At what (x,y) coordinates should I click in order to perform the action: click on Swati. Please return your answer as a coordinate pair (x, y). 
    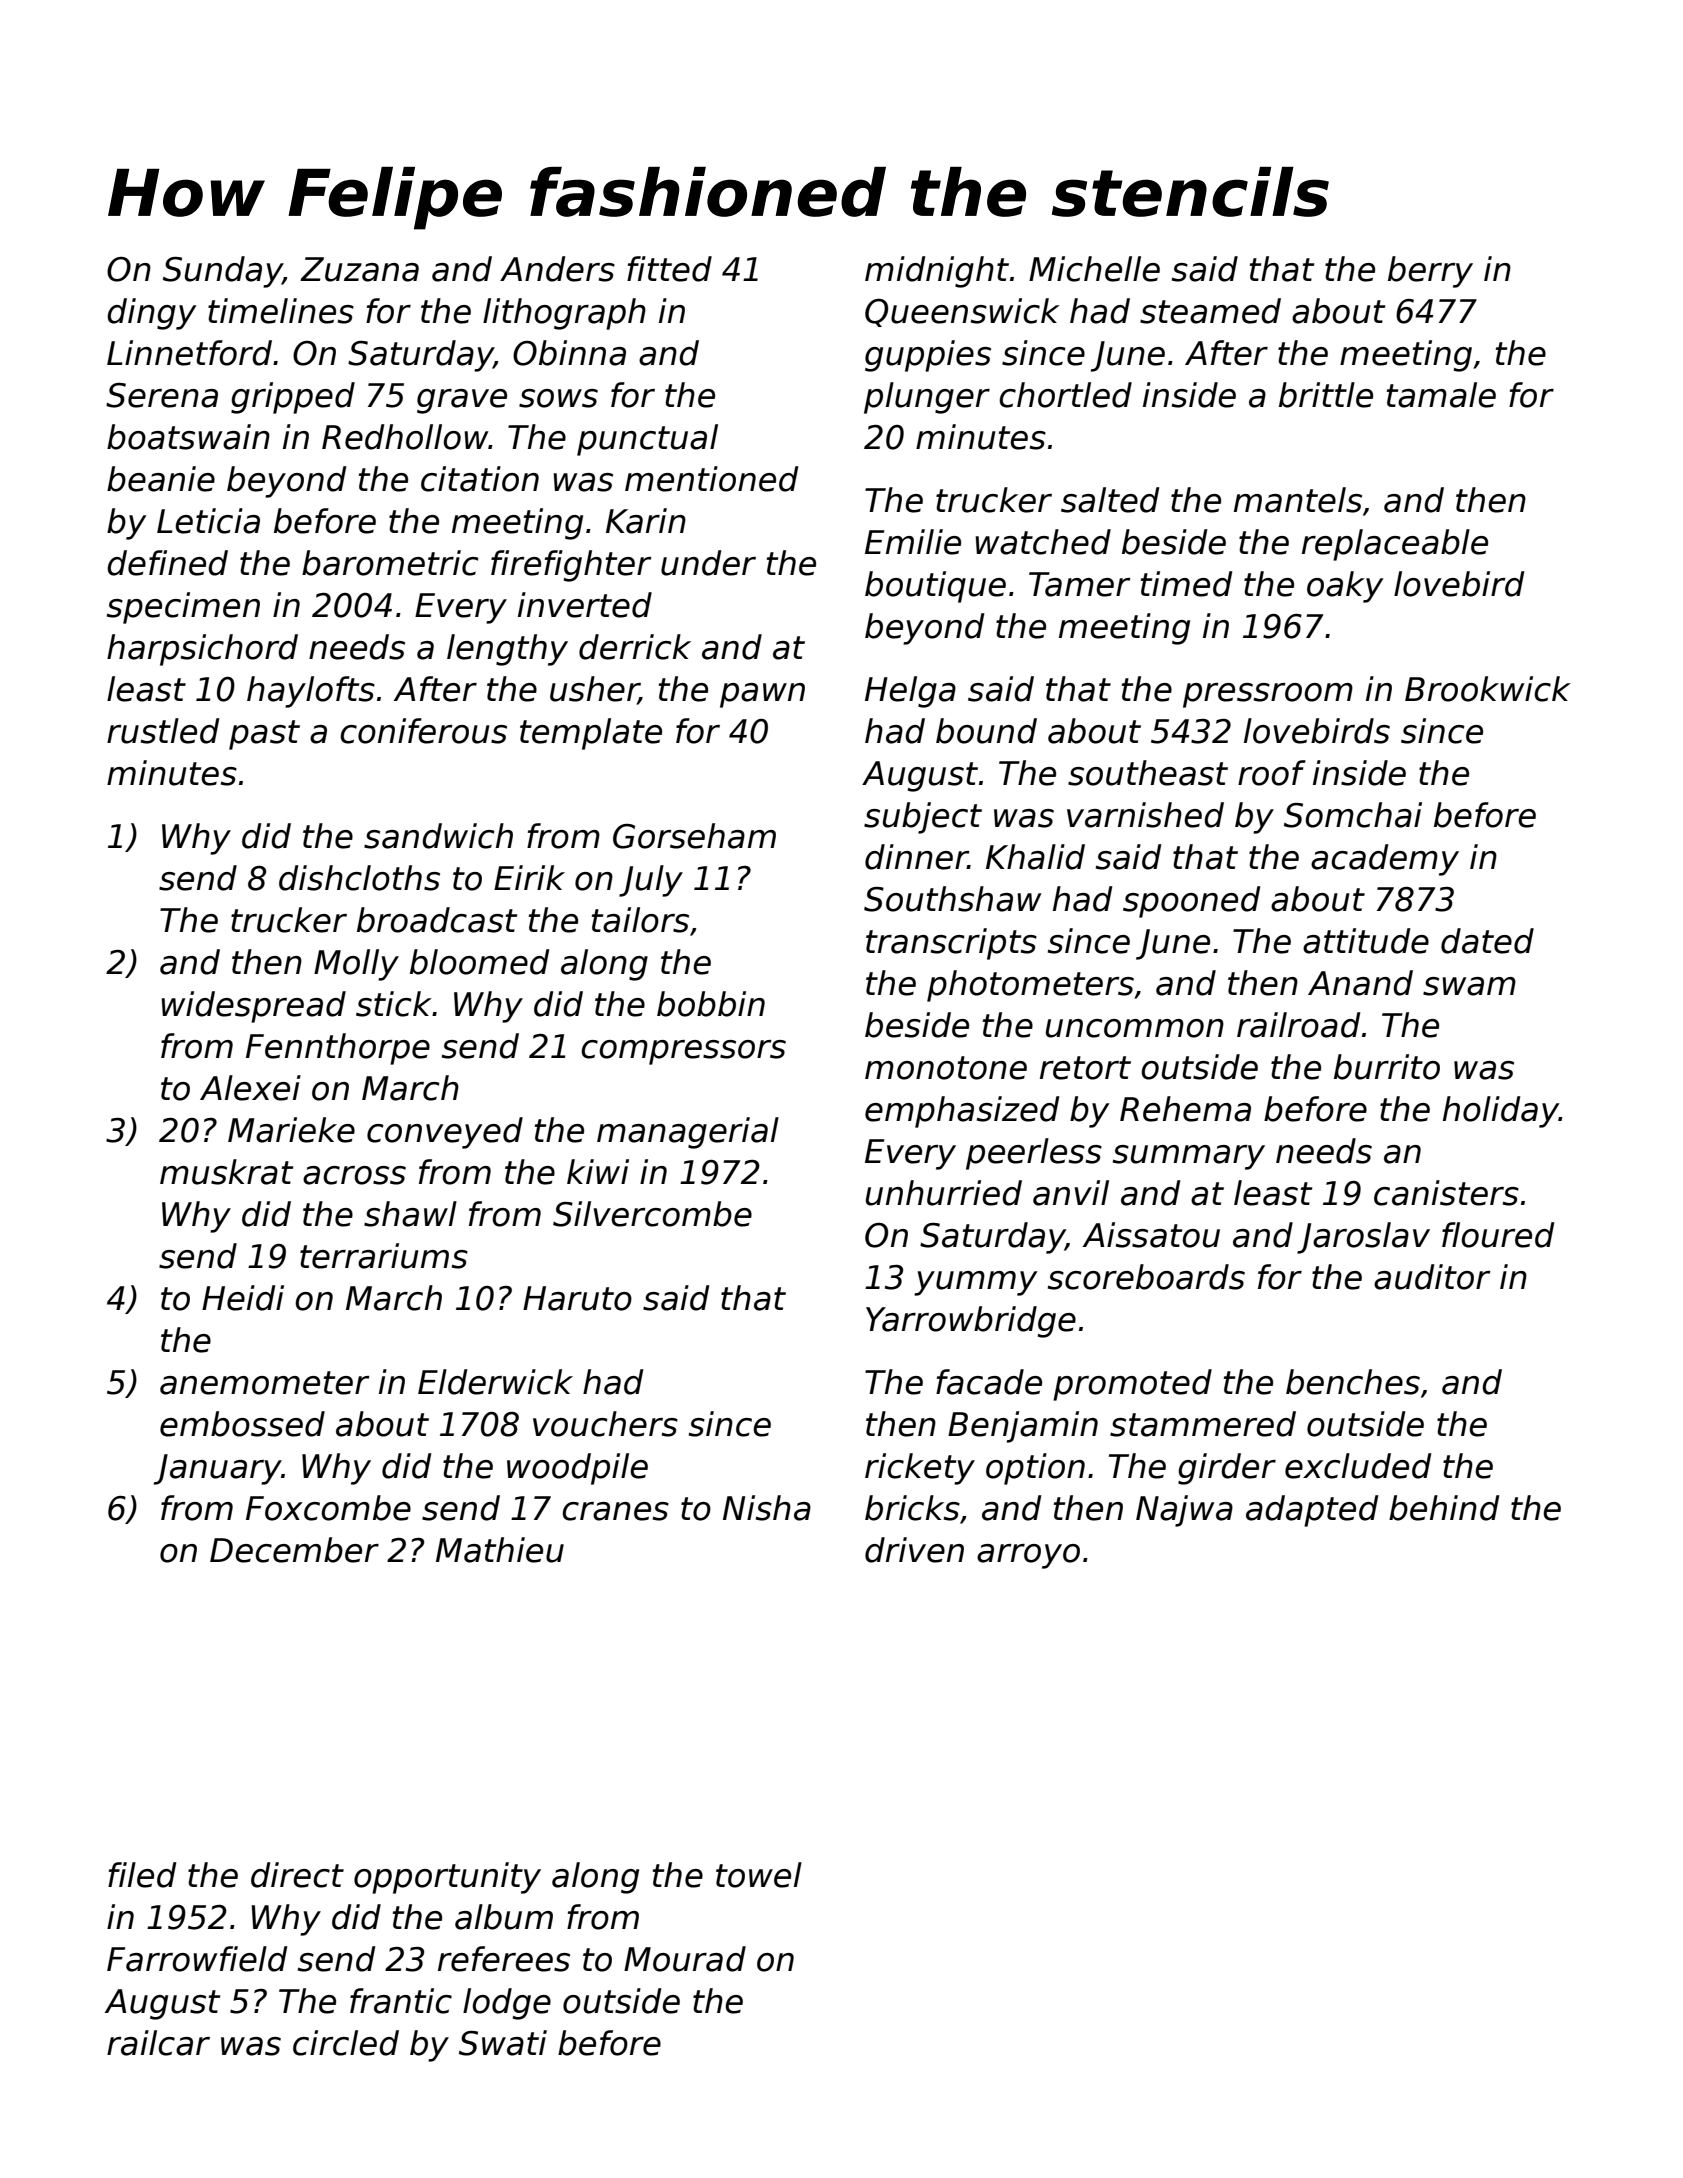
    Looking at the image, I should click on (503, 2043).
